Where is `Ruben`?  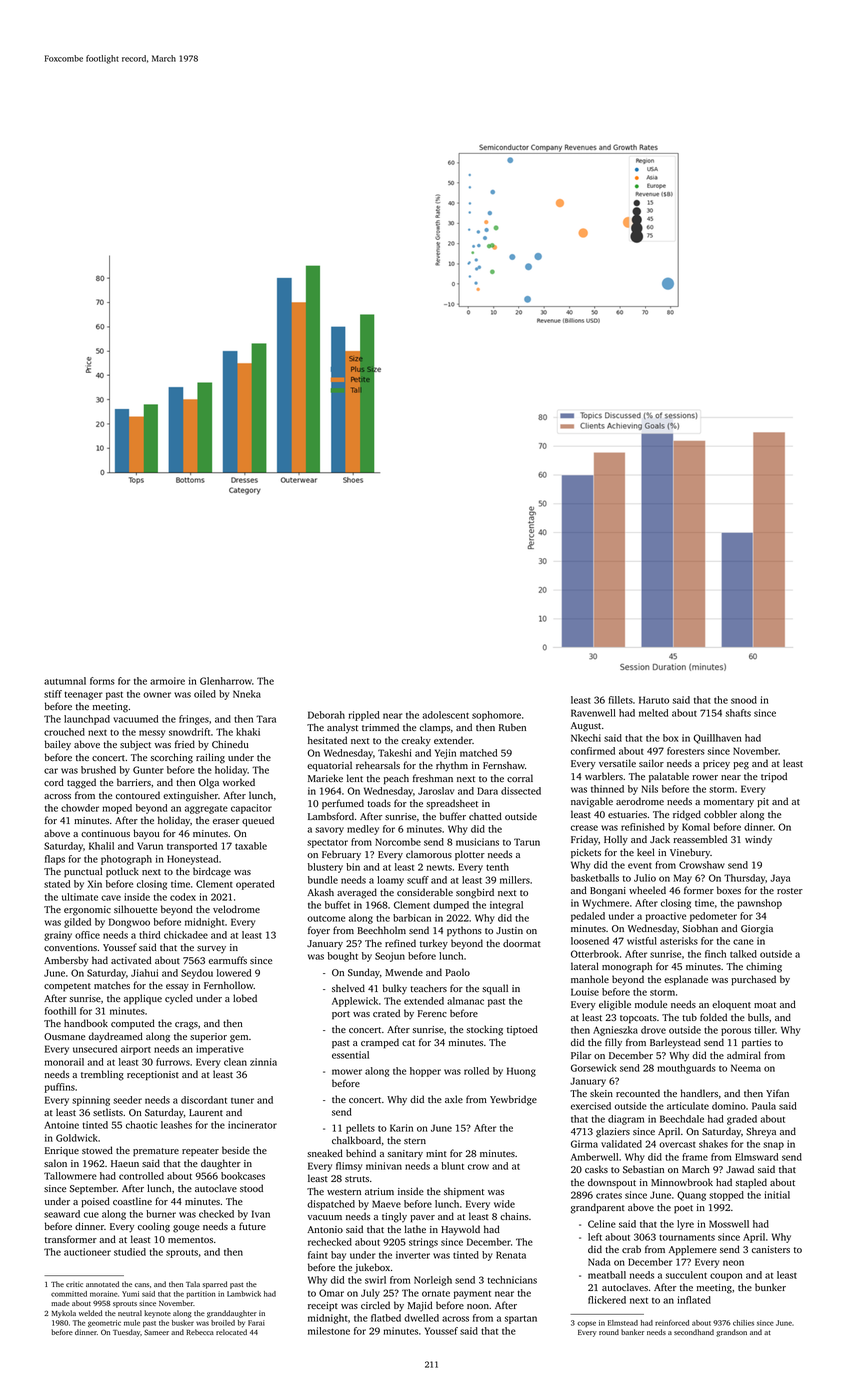
Ruben is located at coordinates (512, 727).
